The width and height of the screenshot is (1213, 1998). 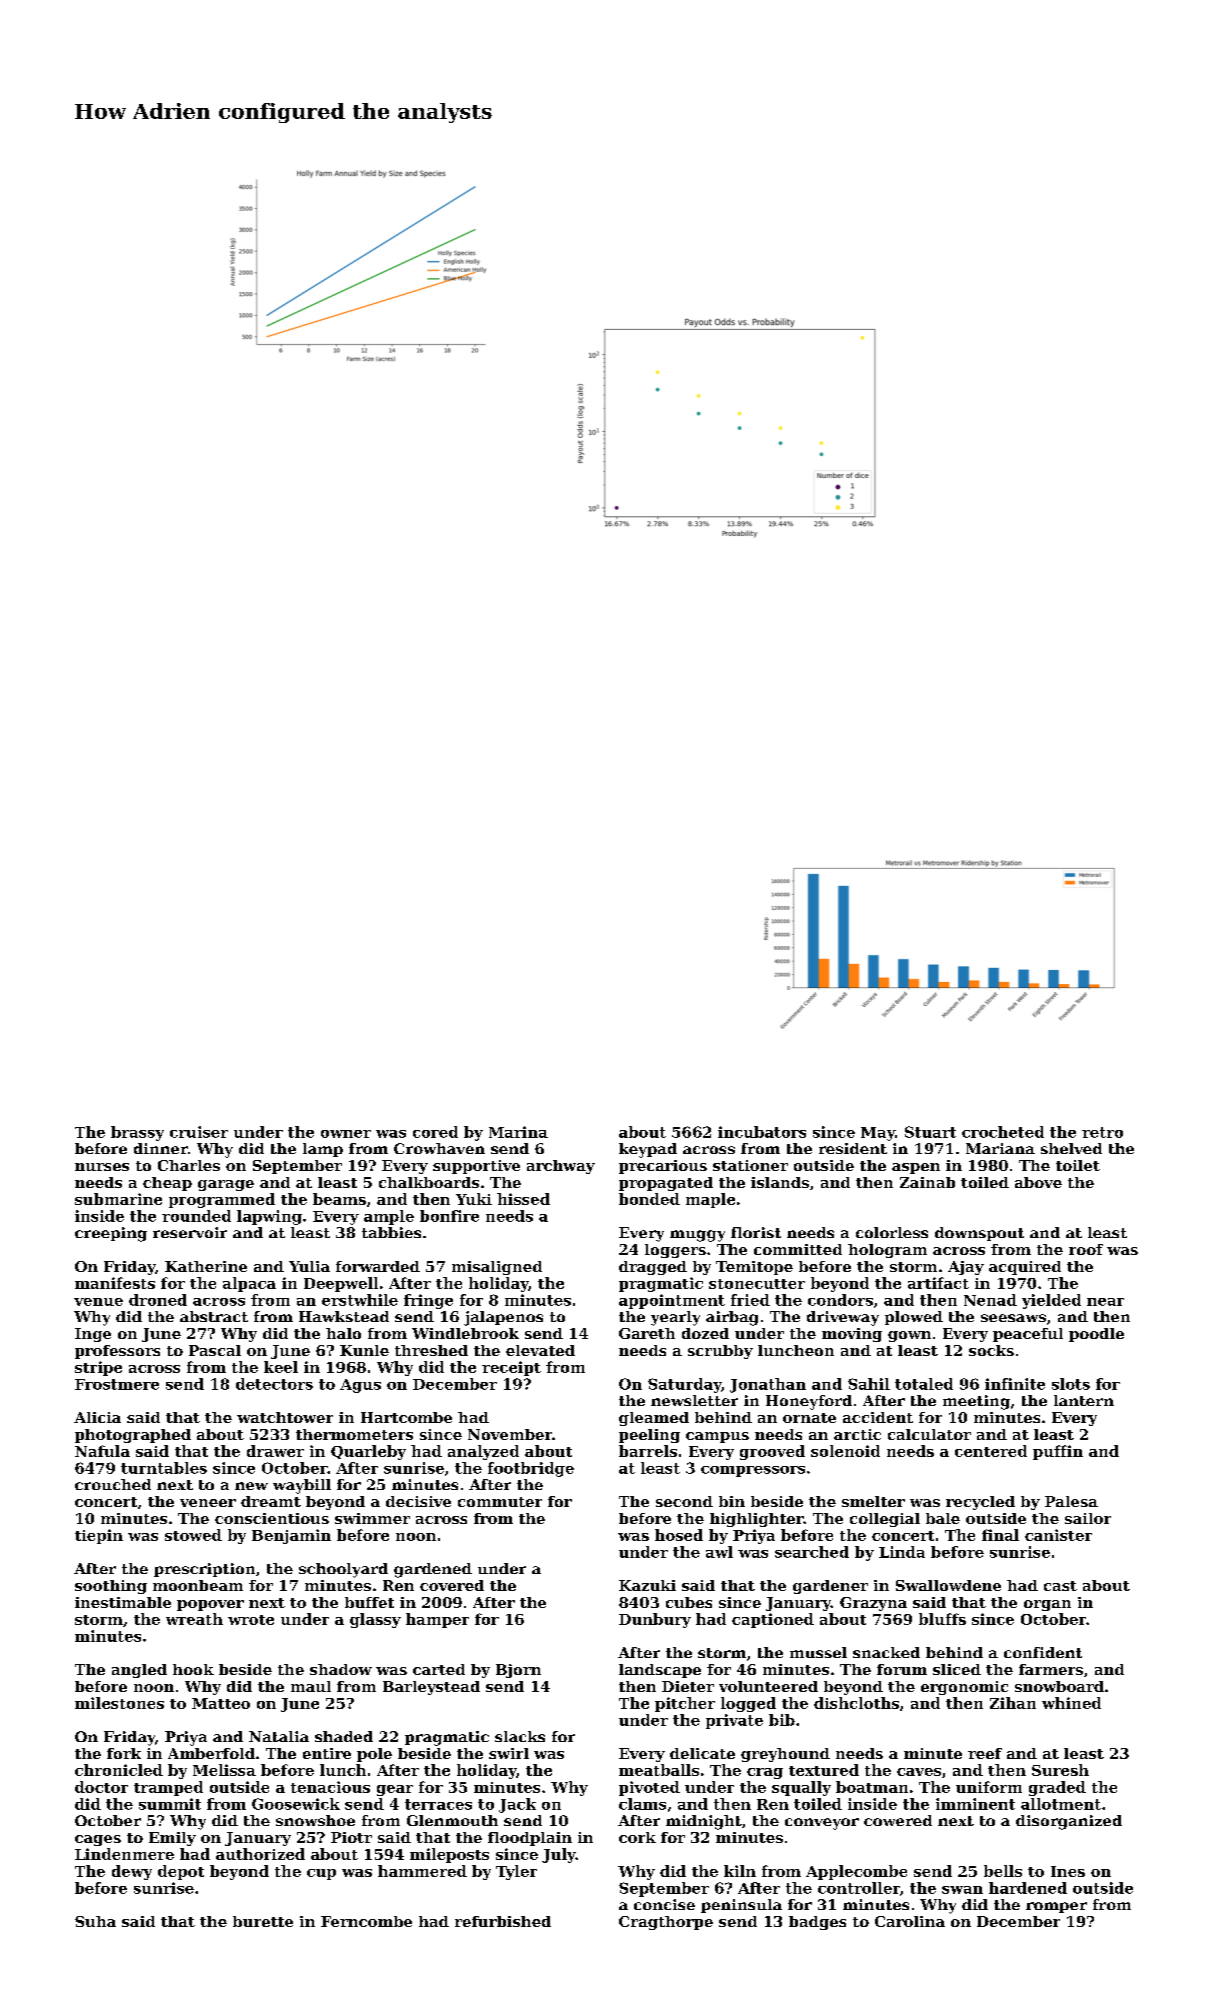 What do you see at coordinates (1102, 1132) in the screenshot?
I see `retro` at bounding box center [1102, 1132].
